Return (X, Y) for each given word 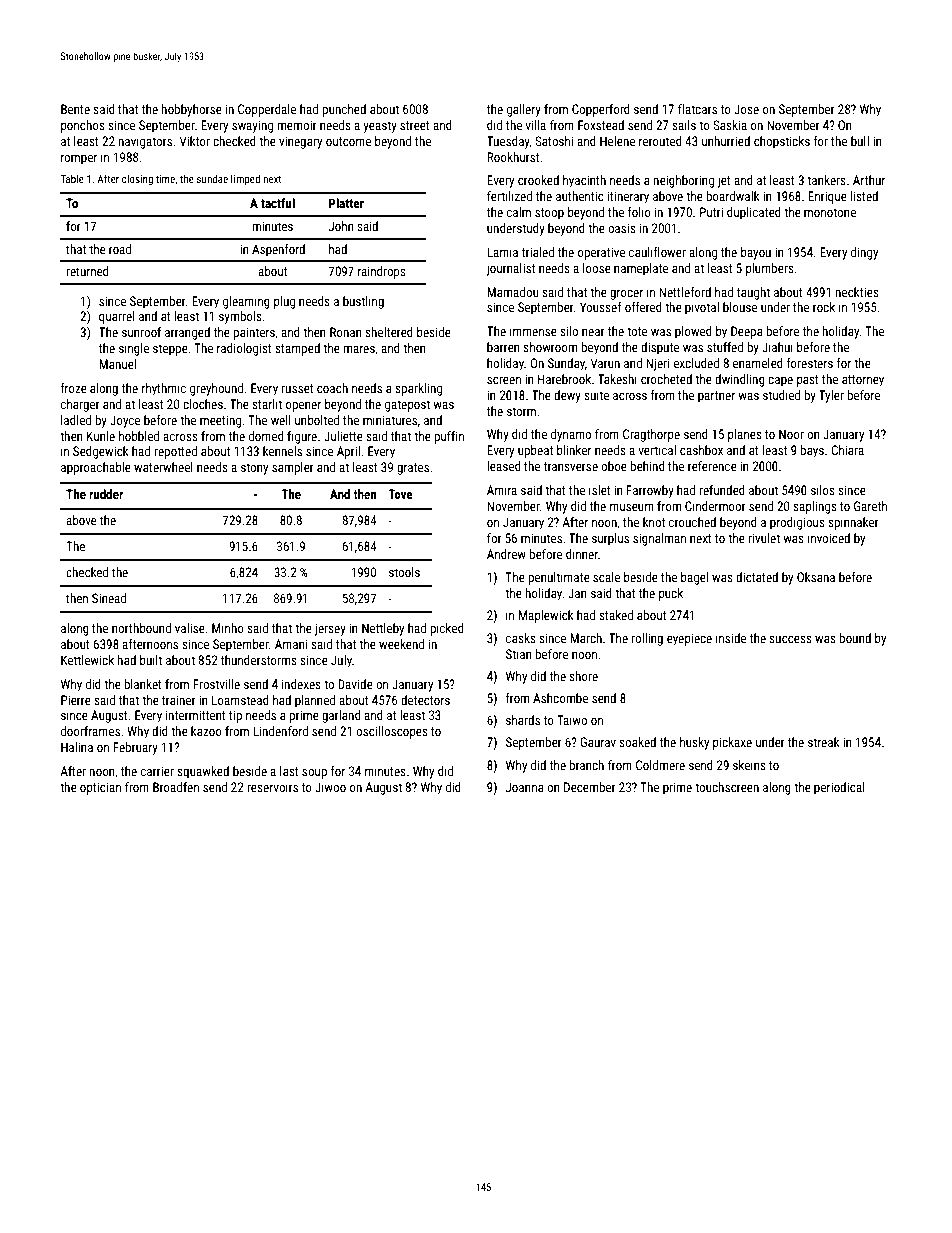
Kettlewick (87, 660)
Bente (75, 109)
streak (824, 742)
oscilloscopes (392, 732)
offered (643, 307)
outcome (348, 141)
